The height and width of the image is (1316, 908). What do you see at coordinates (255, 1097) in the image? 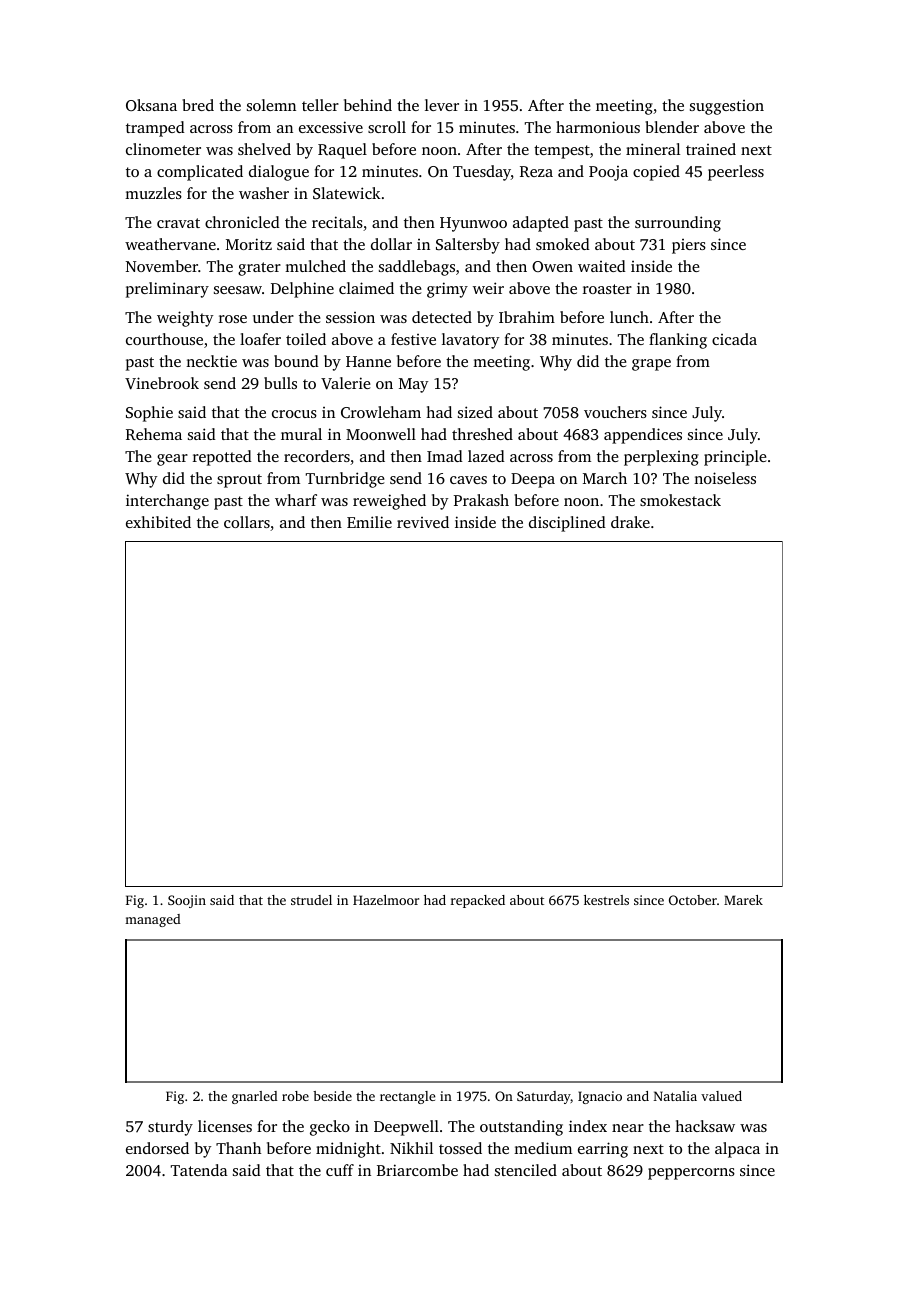
I see `gnarled` at bounding box center [255, 1097].
